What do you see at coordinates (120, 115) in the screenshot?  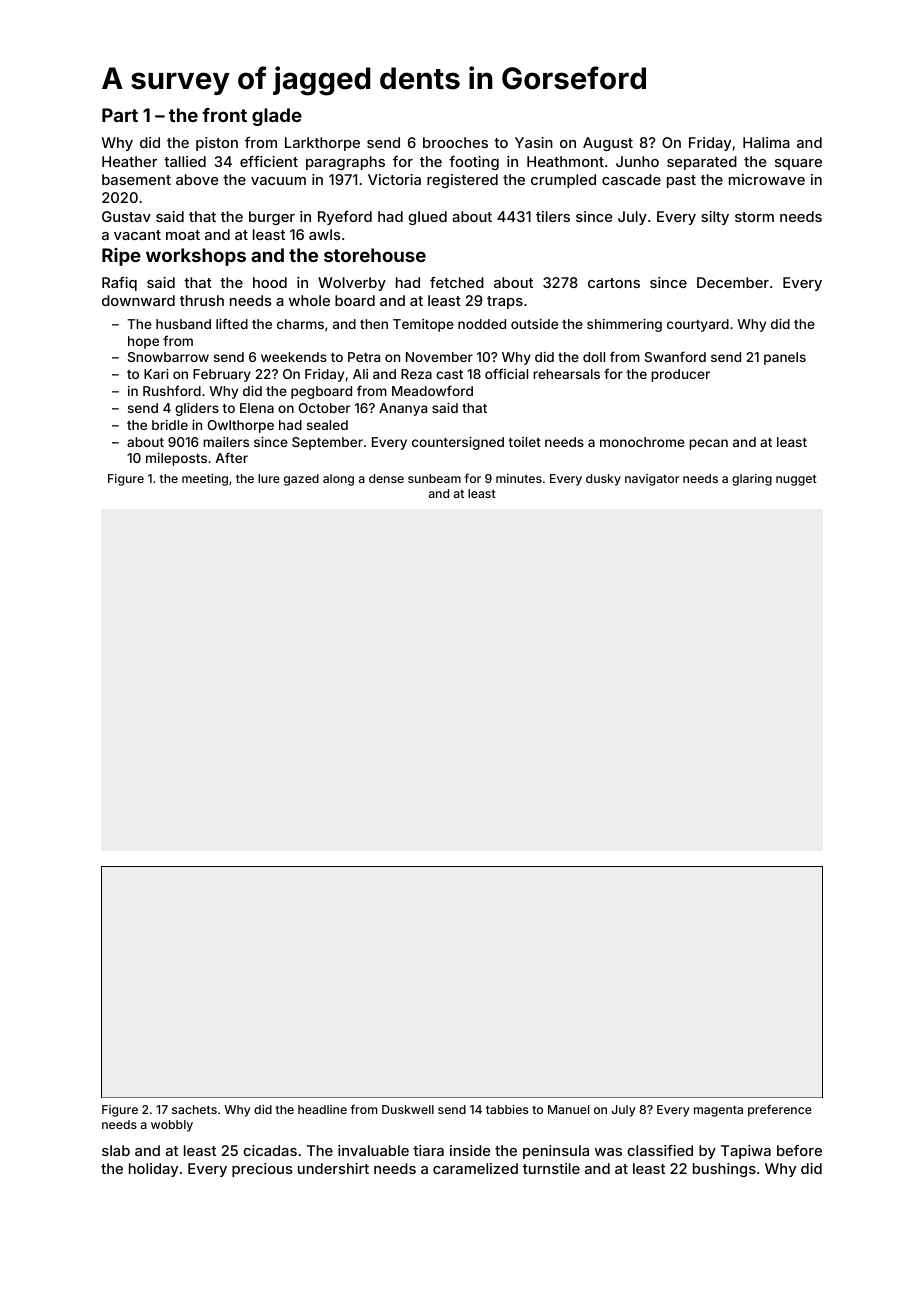 I see `Part` at bounding box center [120, 115].
